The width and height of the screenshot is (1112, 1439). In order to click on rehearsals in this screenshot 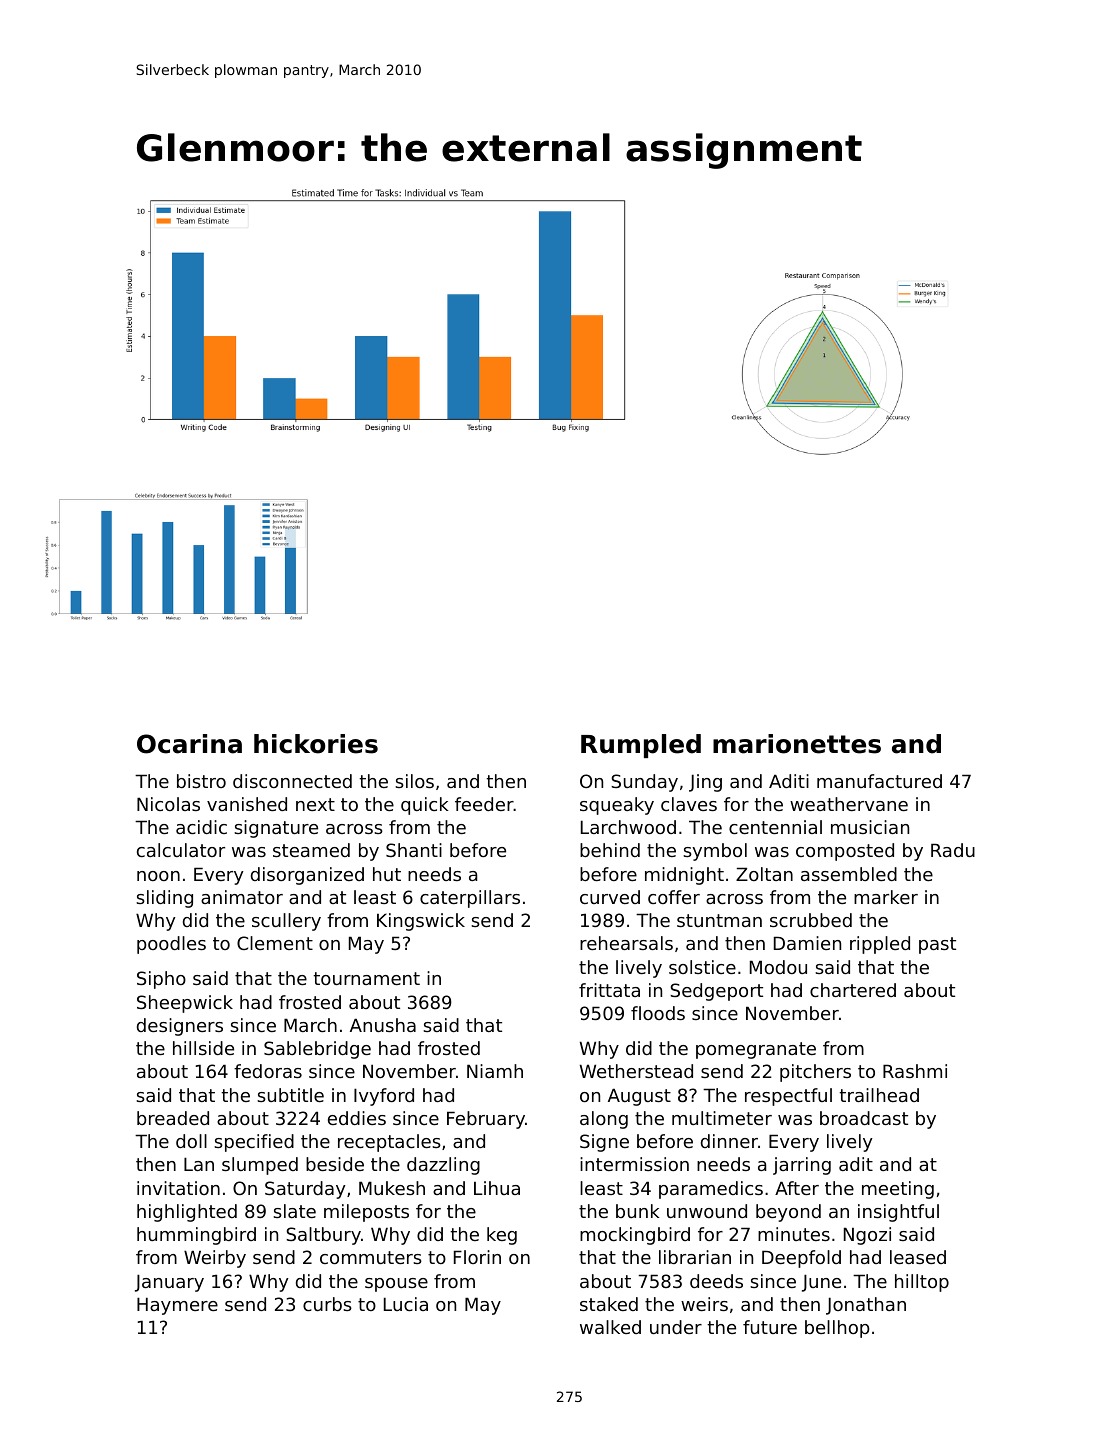, I will do `click(626, 943)`.
